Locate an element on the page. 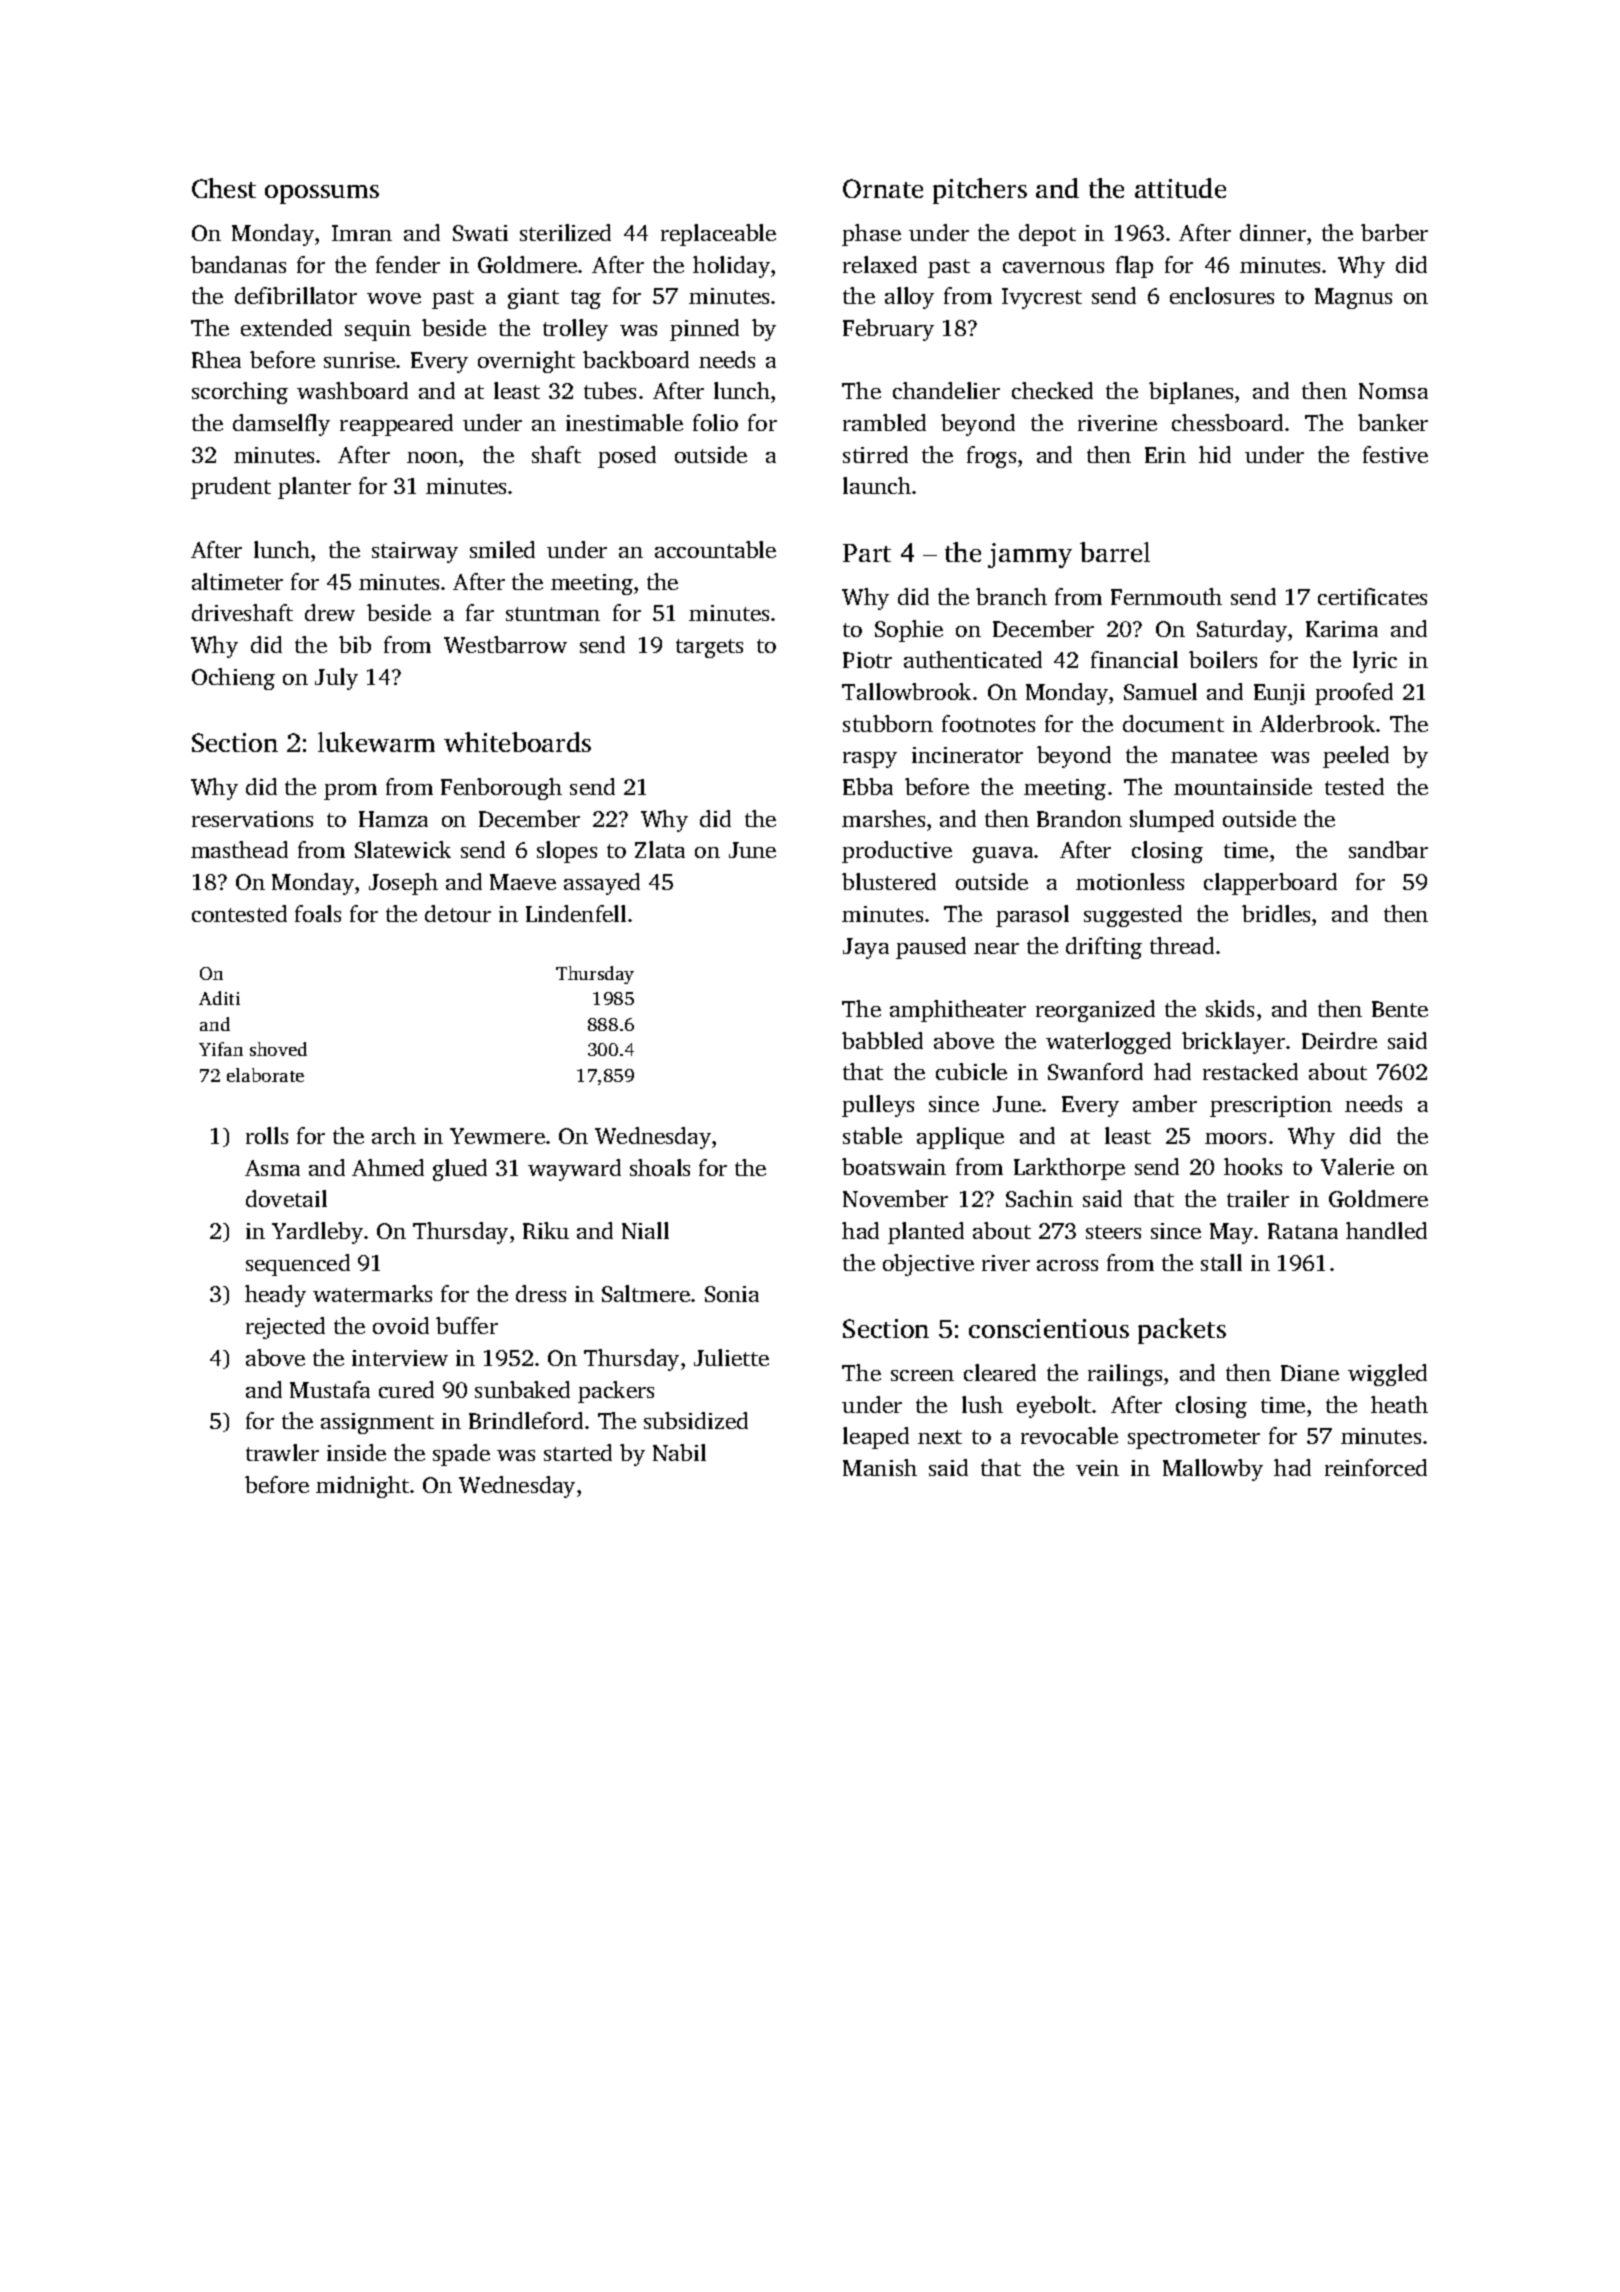 The height and width of the image is (2292, 1620). Chest is located at coordinates (224, 188).
